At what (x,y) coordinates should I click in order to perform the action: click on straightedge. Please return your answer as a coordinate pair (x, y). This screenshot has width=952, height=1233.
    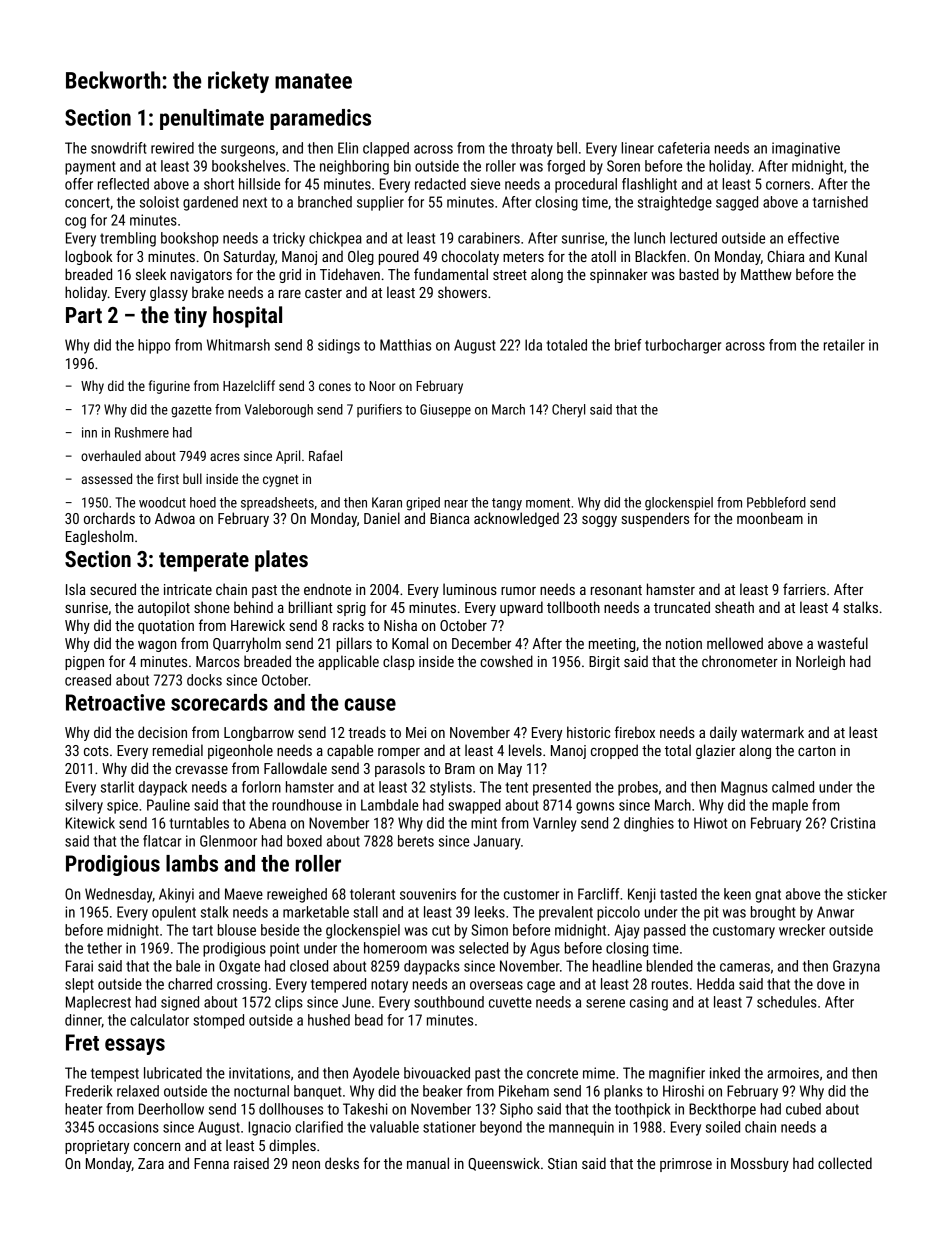
    Looking at the image, I should click on (675, 203).
